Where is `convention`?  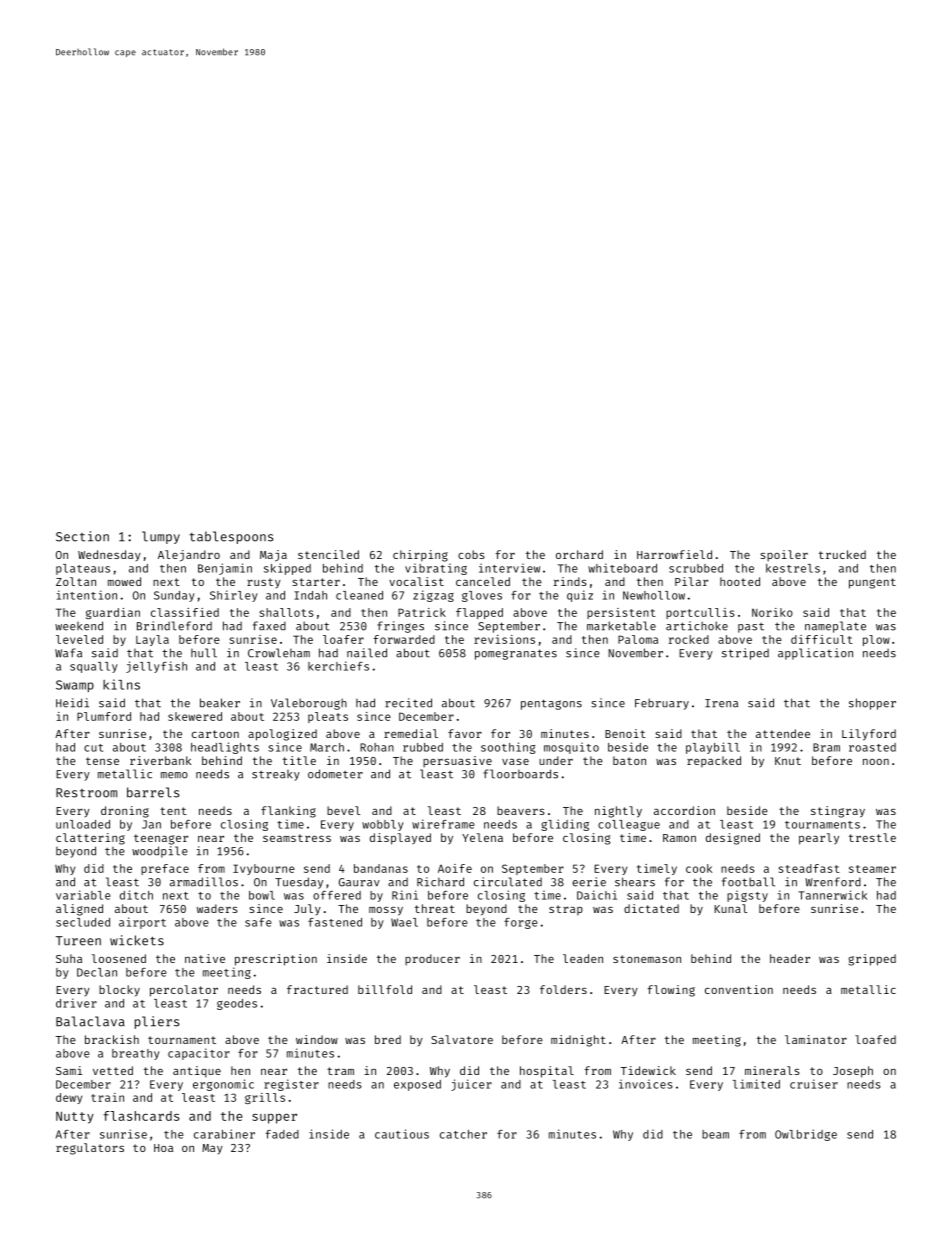 convention is located at coordinates (739, 989).
